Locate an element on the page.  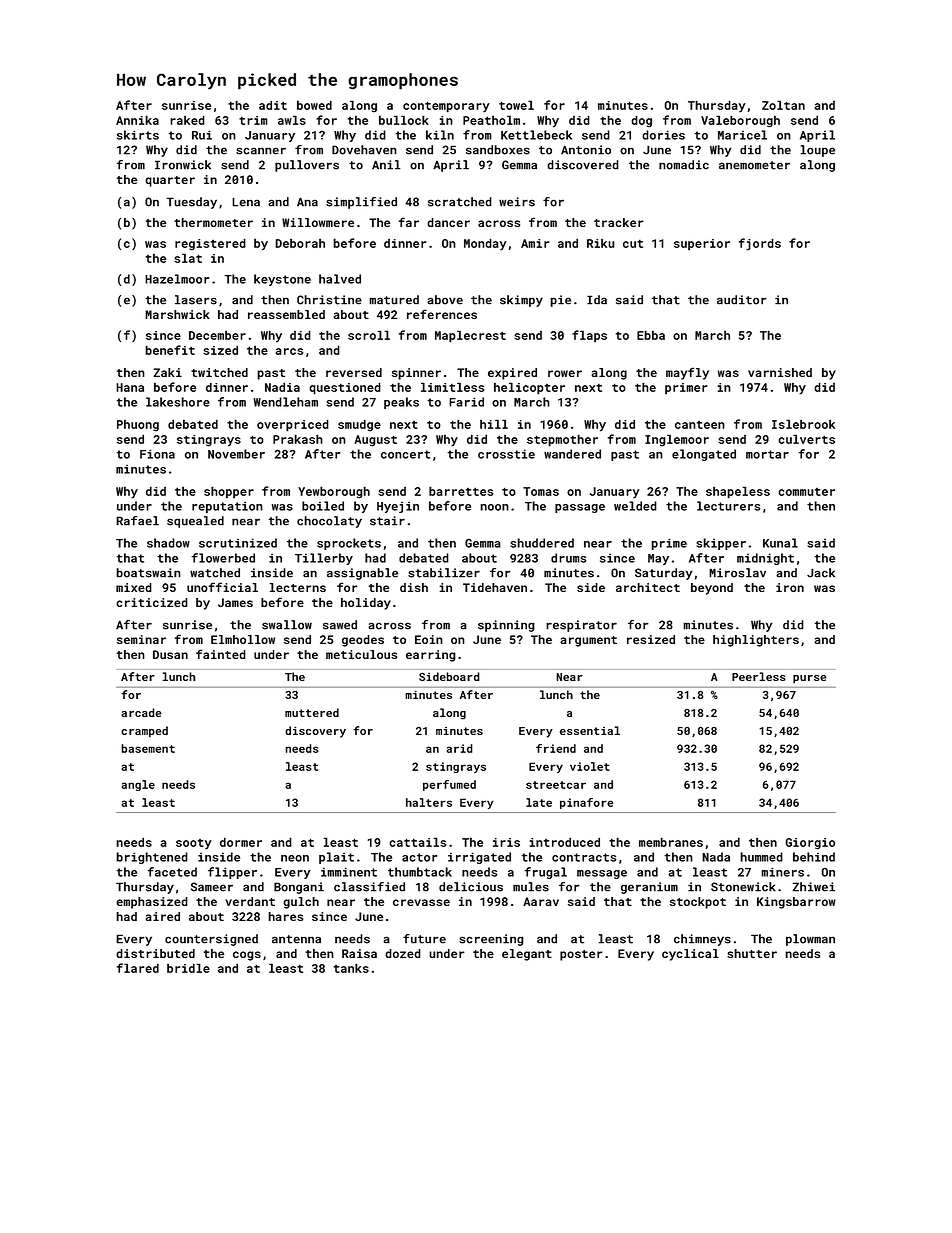
towel is located at coordinates (516, 105).
